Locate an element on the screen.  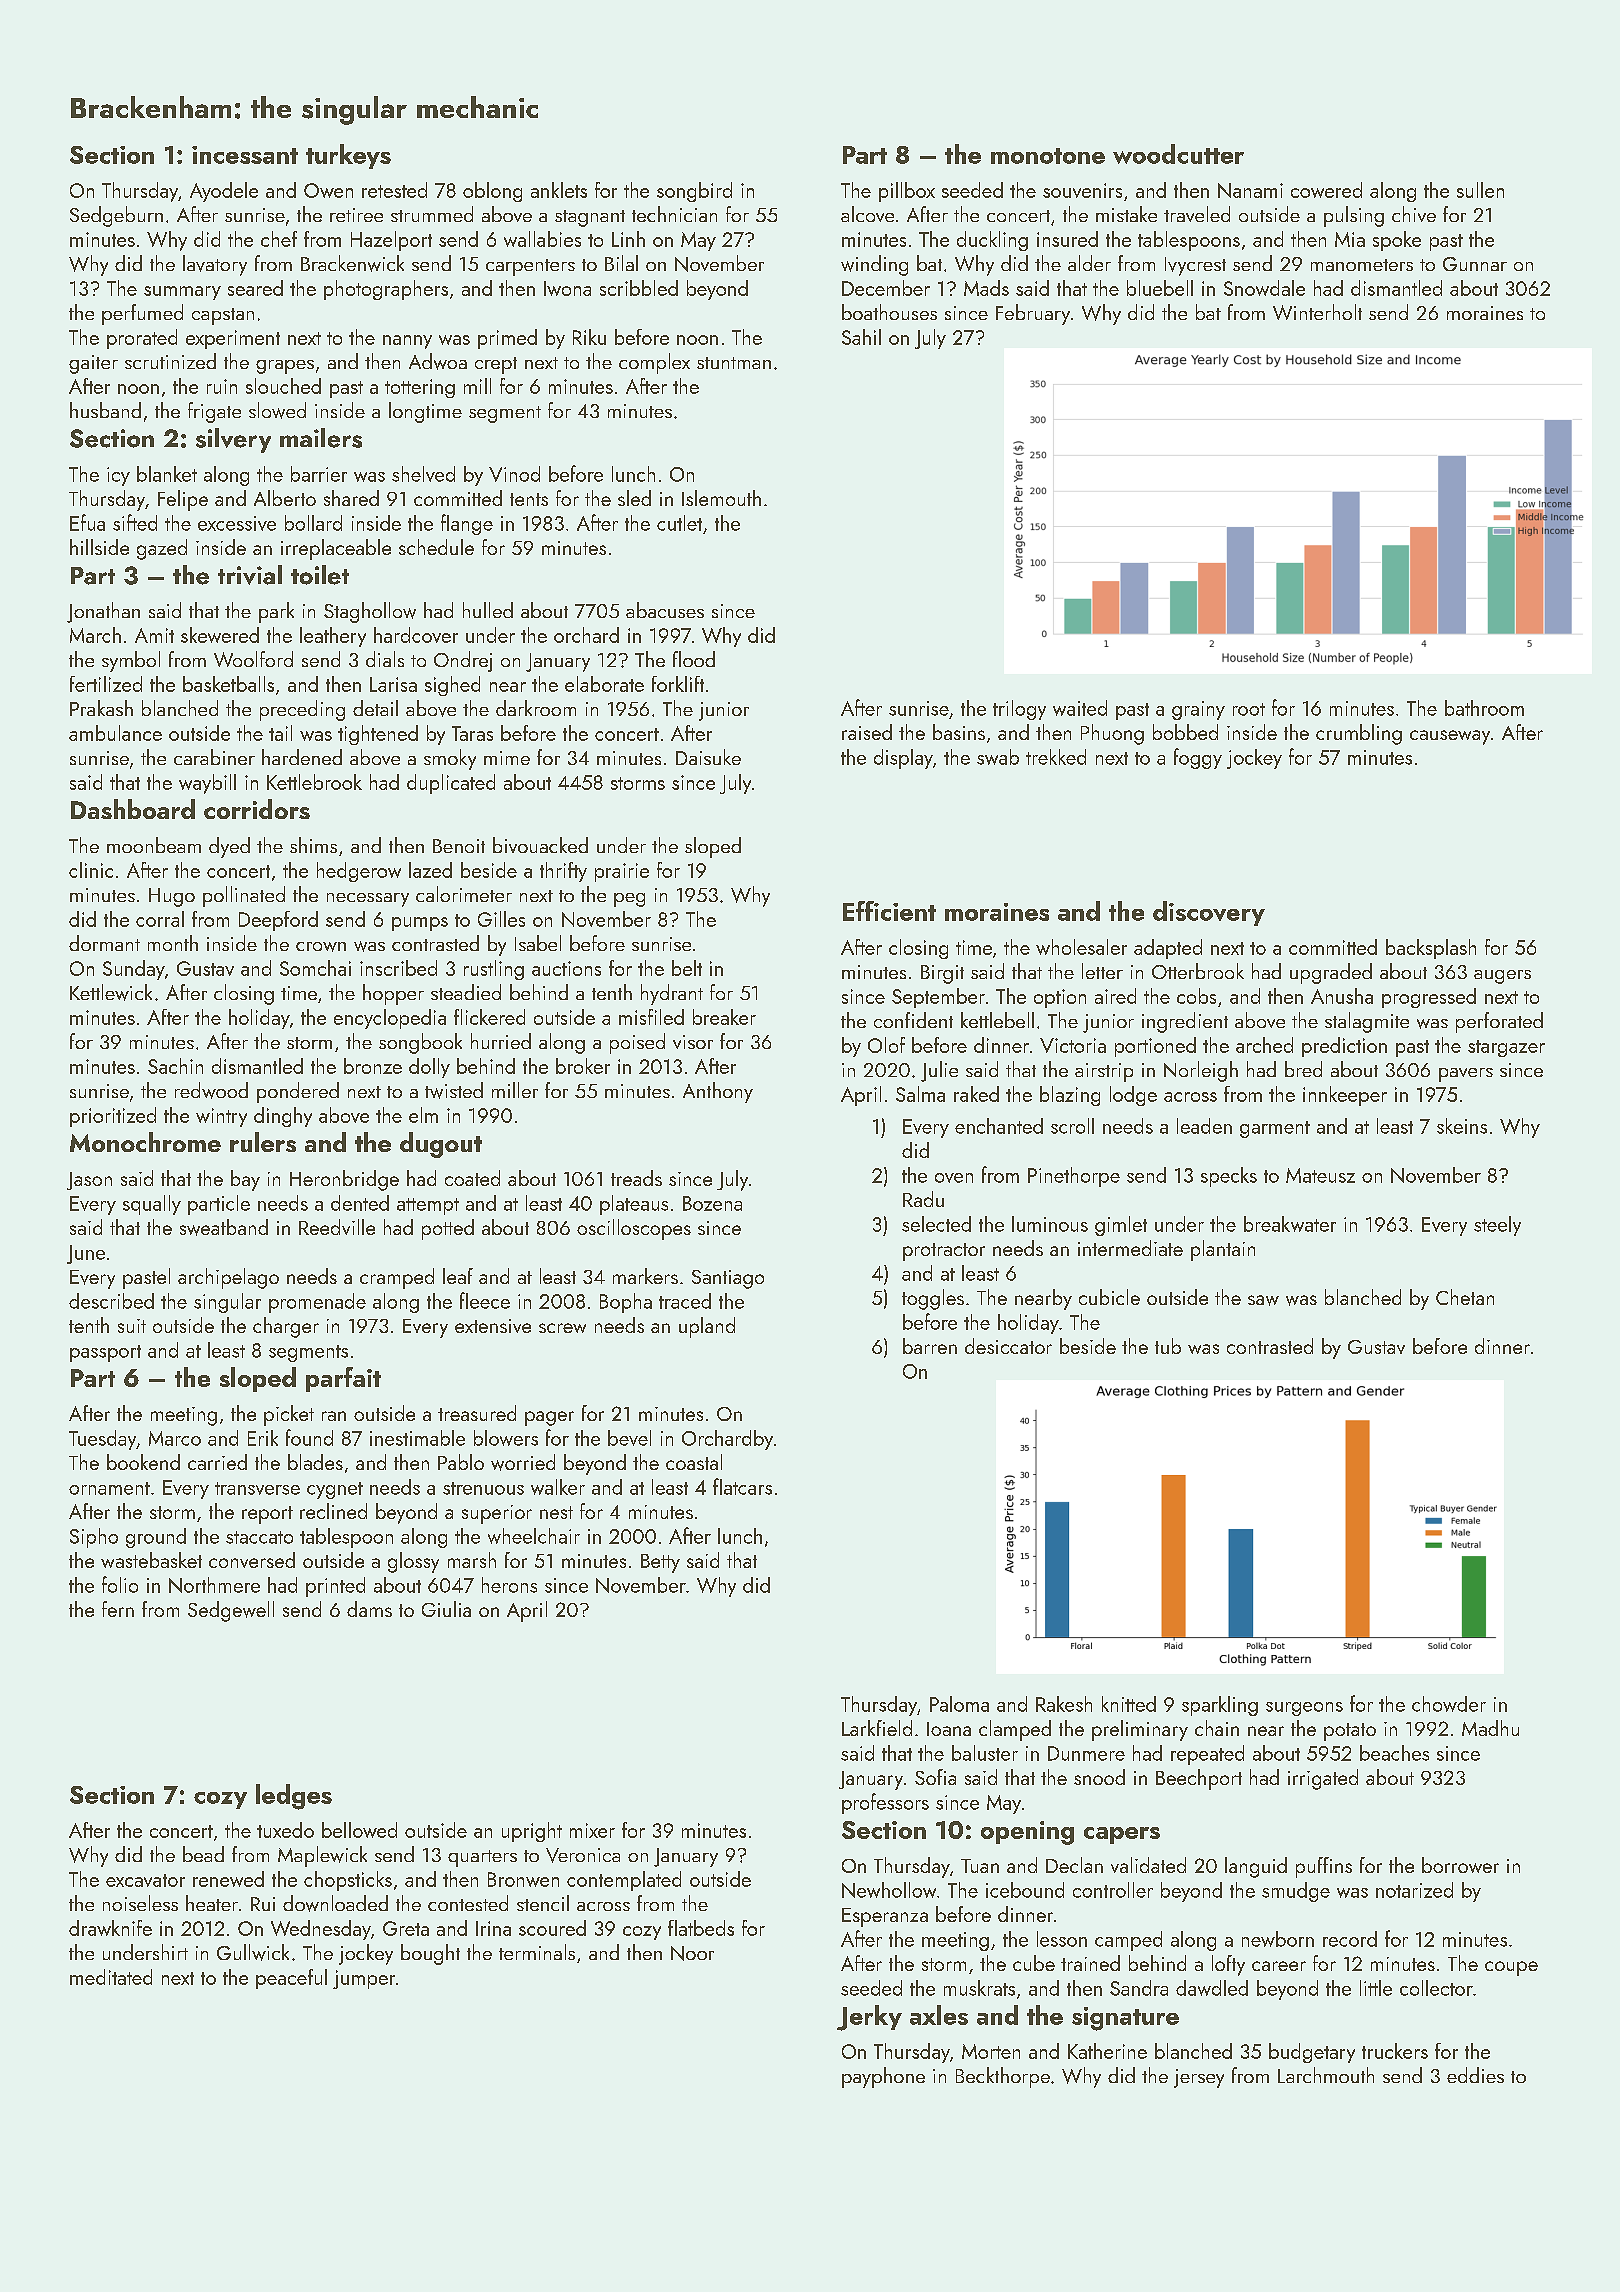
muskrats is located at coordinates (979, 1988).
